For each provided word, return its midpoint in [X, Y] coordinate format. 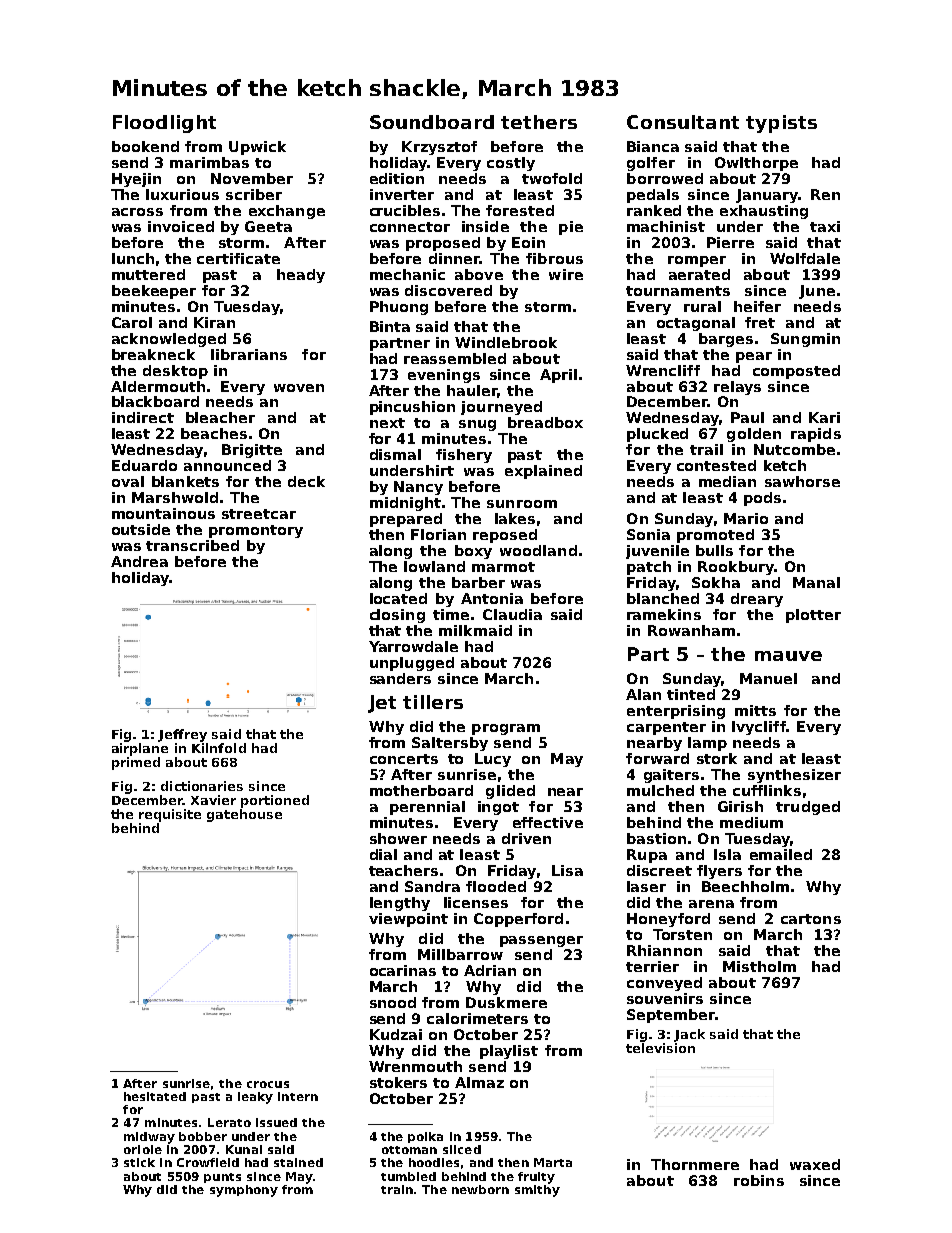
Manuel [768, 678]
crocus [268, 1084]
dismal [395, 454]
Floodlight [164, 124]
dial [383, 854]
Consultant [683, 122]
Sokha [716, 582]
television [660, 1048]
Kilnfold [219, 748]
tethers [539, 122]
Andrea [139, 561]
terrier [652, 966]
